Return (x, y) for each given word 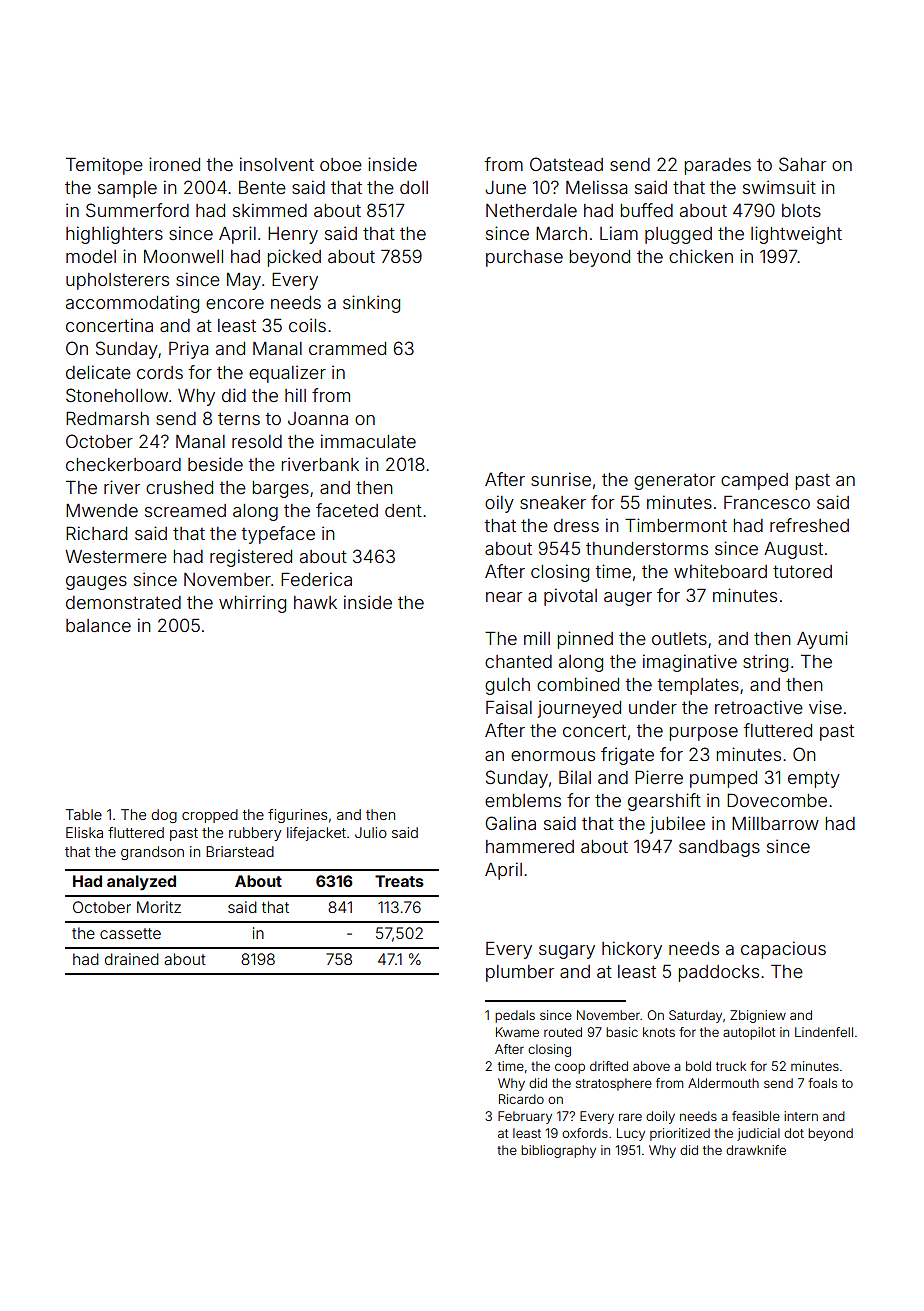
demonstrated (123, 602)
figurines (297, 816)
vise (825, 707)
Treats (399, 881)
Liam (619, 233)
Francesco (767, 502)
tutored (802, 571)
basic (622, 1032)
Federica (316, 579)
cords (160, 372)
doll (414, 187)
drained (132, 959)
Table (84, 814)
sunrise (561, 479)
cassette (130, 933)
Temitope (104, 166)
